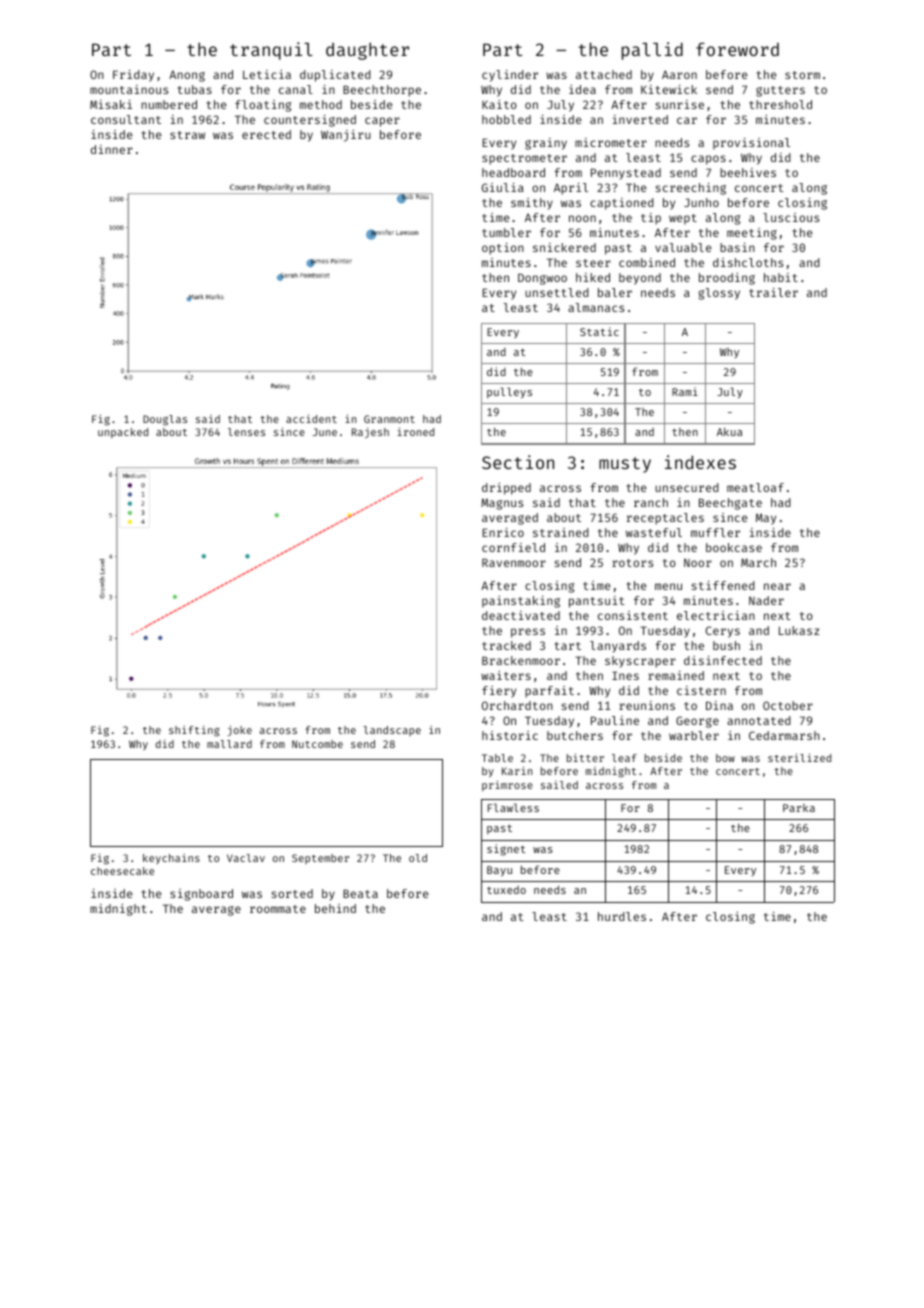 This page has height=1308, width=924. What do you see at coordinates (165, 420) in the page?
I see `Douglas` at bounding box center [165, 420].
